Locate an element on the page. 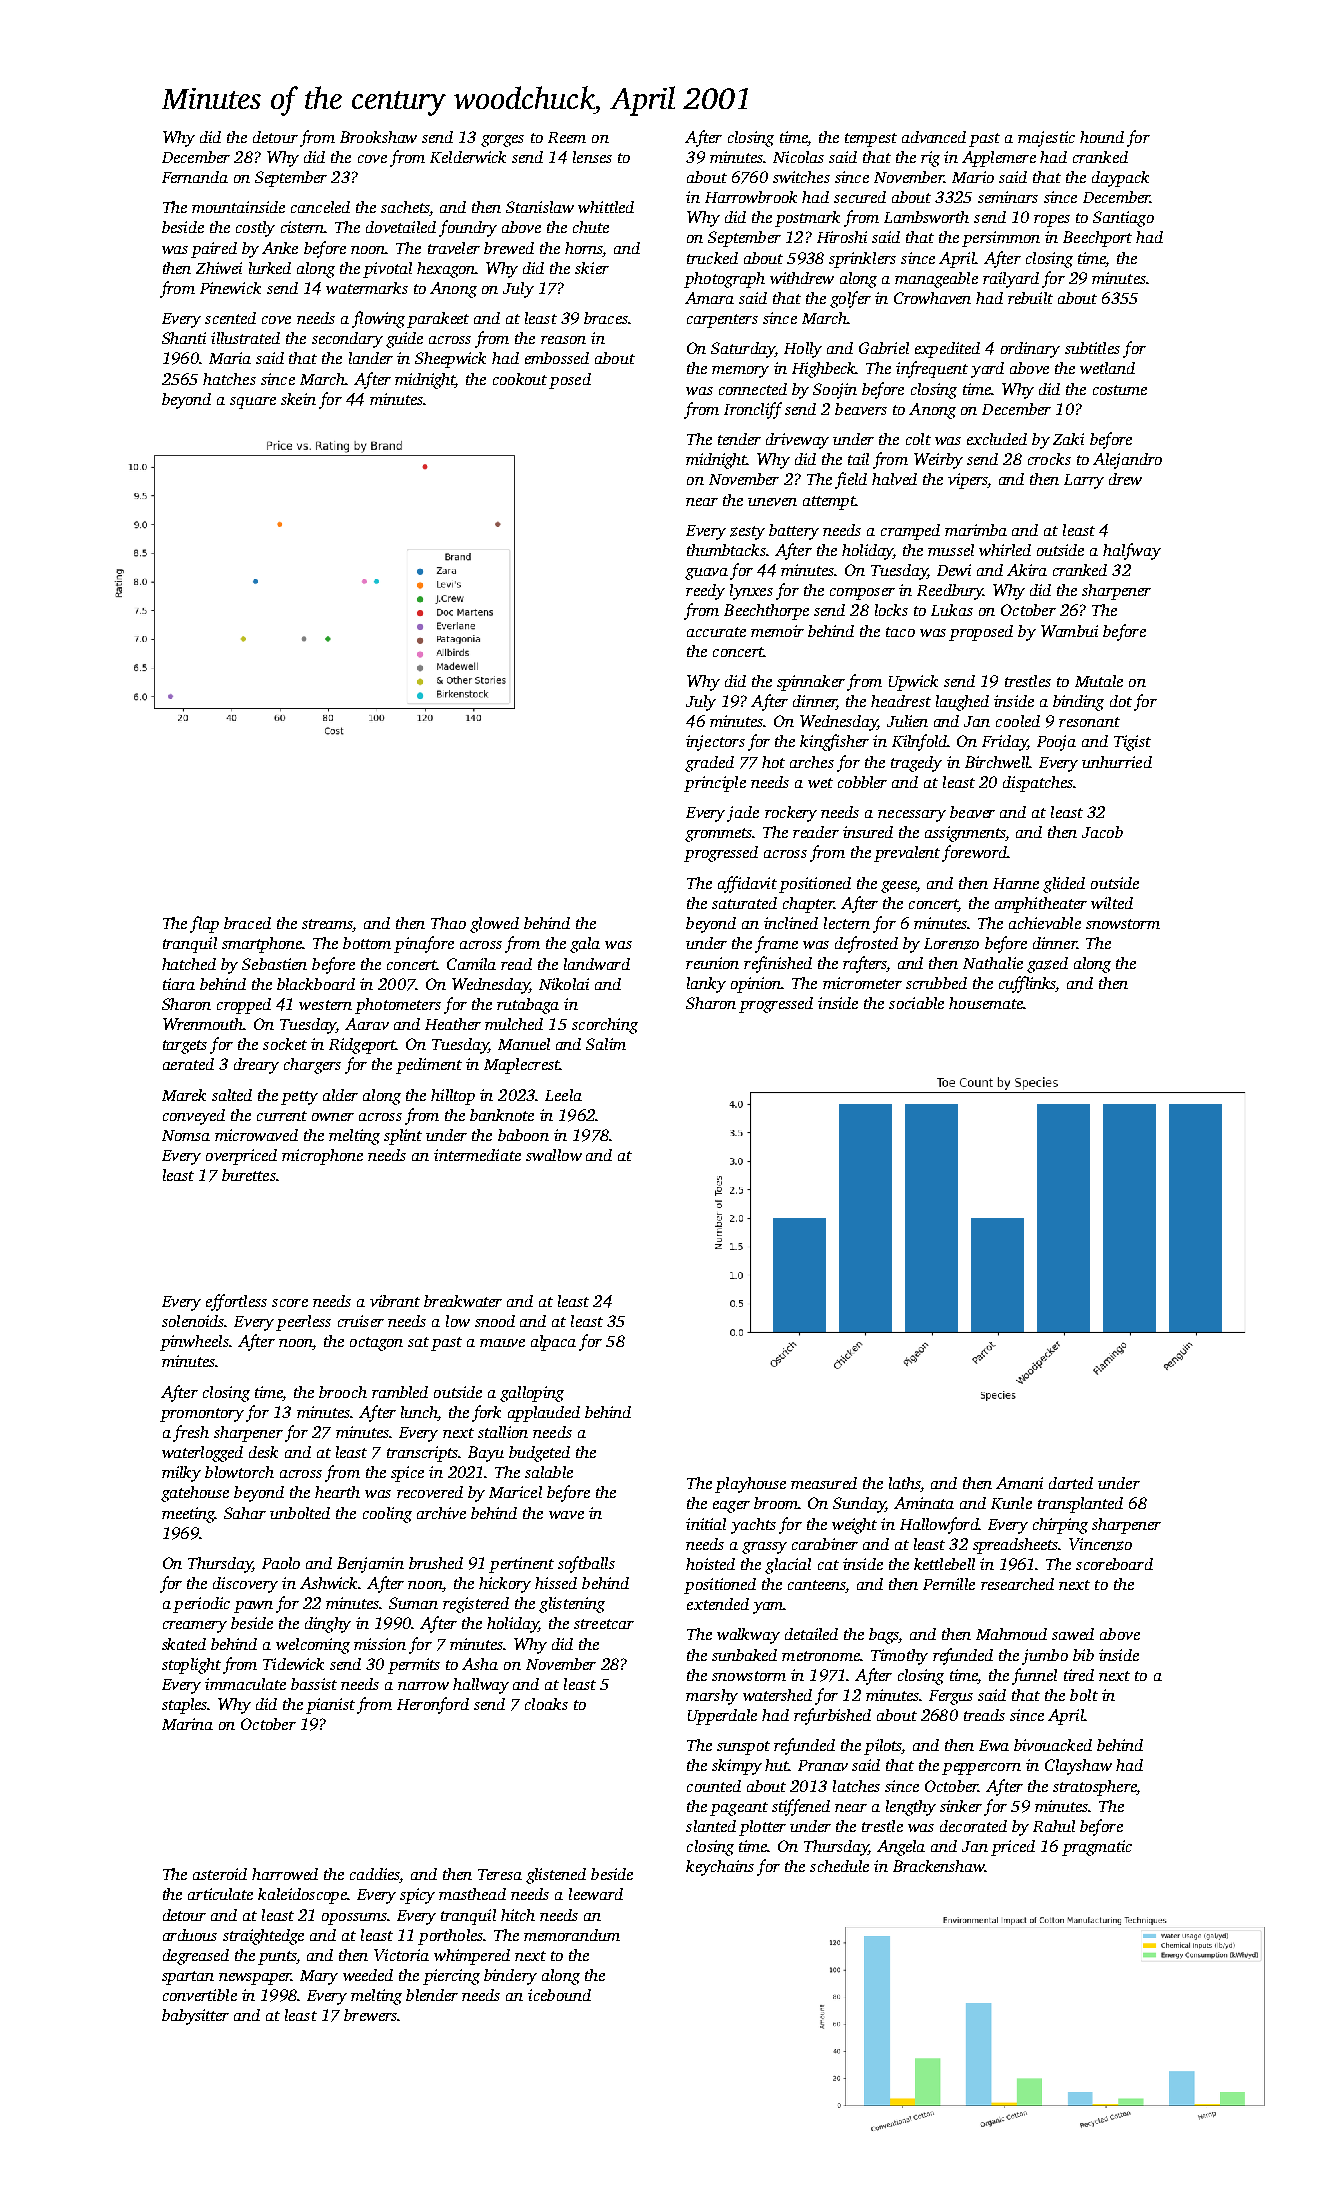  skein is located at coordinates (298, 399).
